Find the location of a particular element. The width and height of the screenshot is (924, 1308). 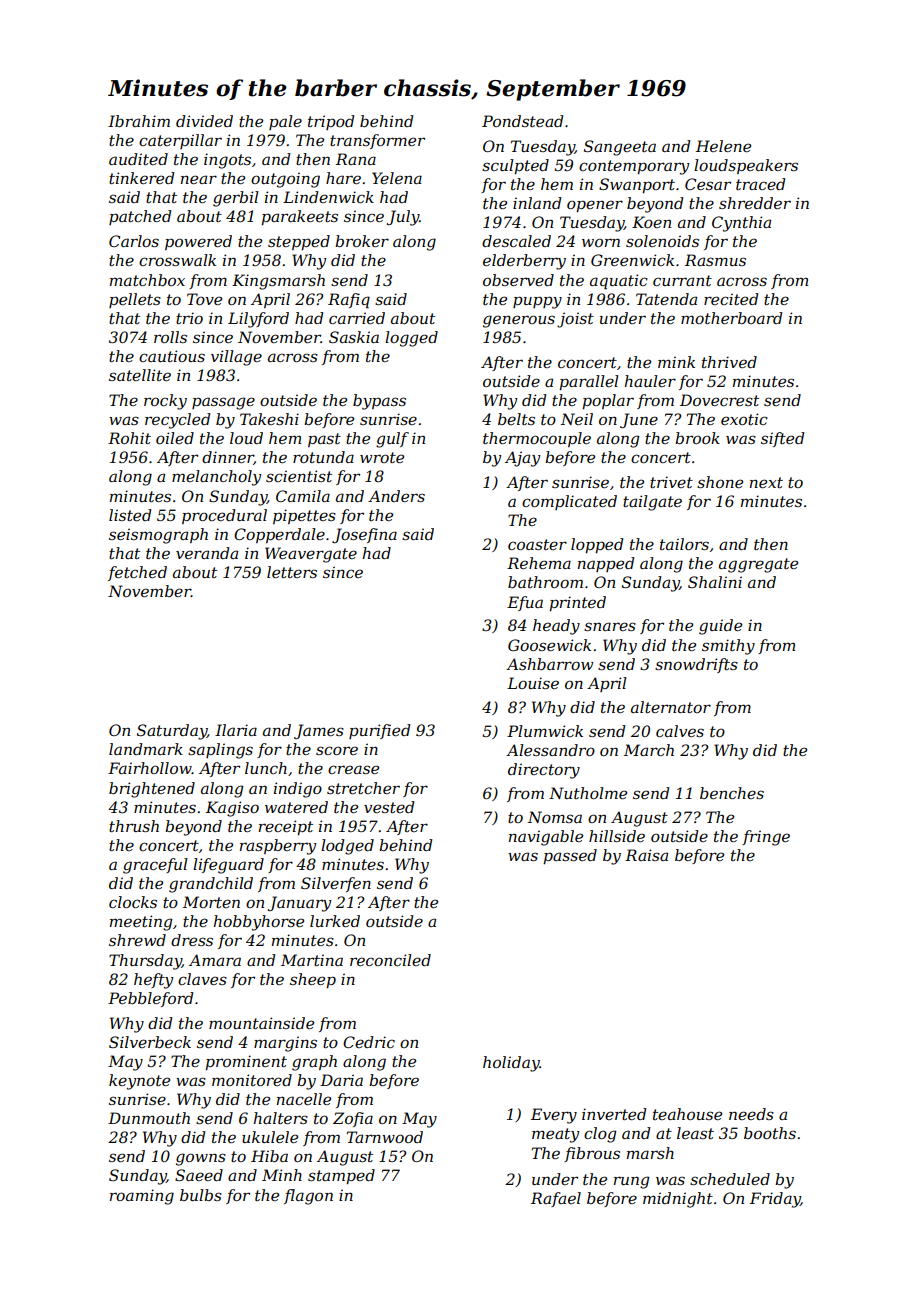

veranda is located at coordinates (207, 553).
